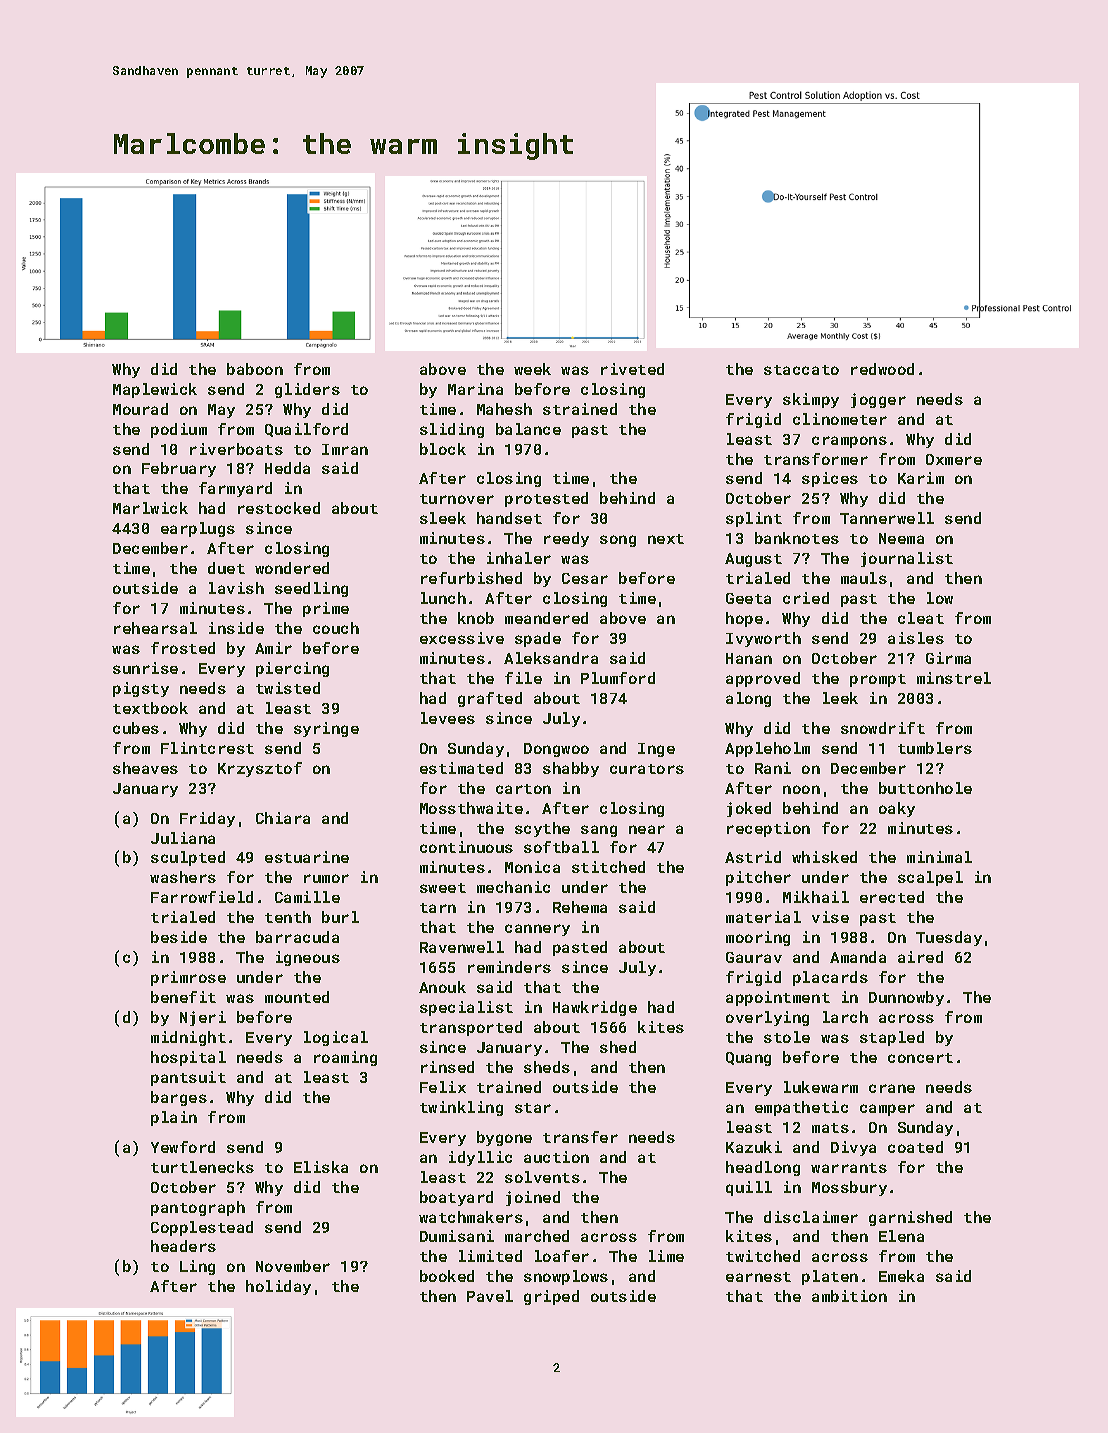 This screenshot has width=1108, height=1433. I want to click on excessive, so click(462, 638).
